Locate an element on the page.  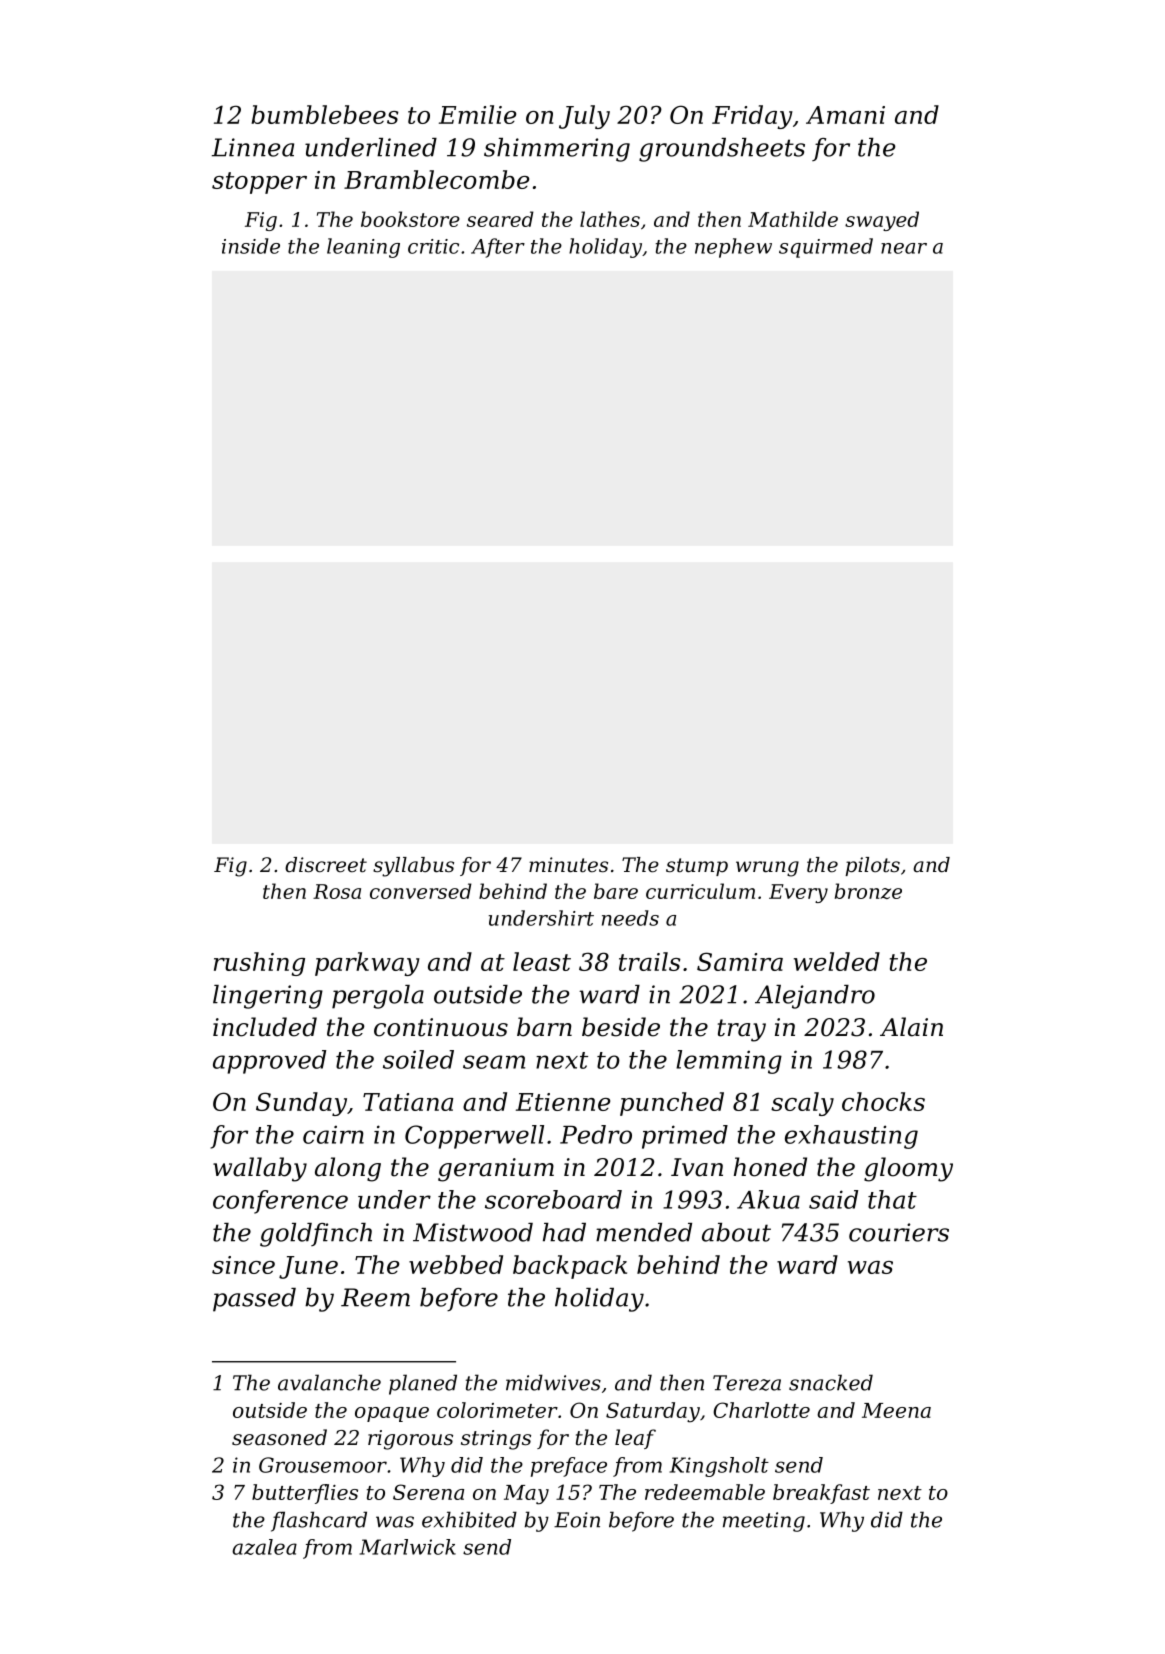
inside is located at coordinates (251, 246).
